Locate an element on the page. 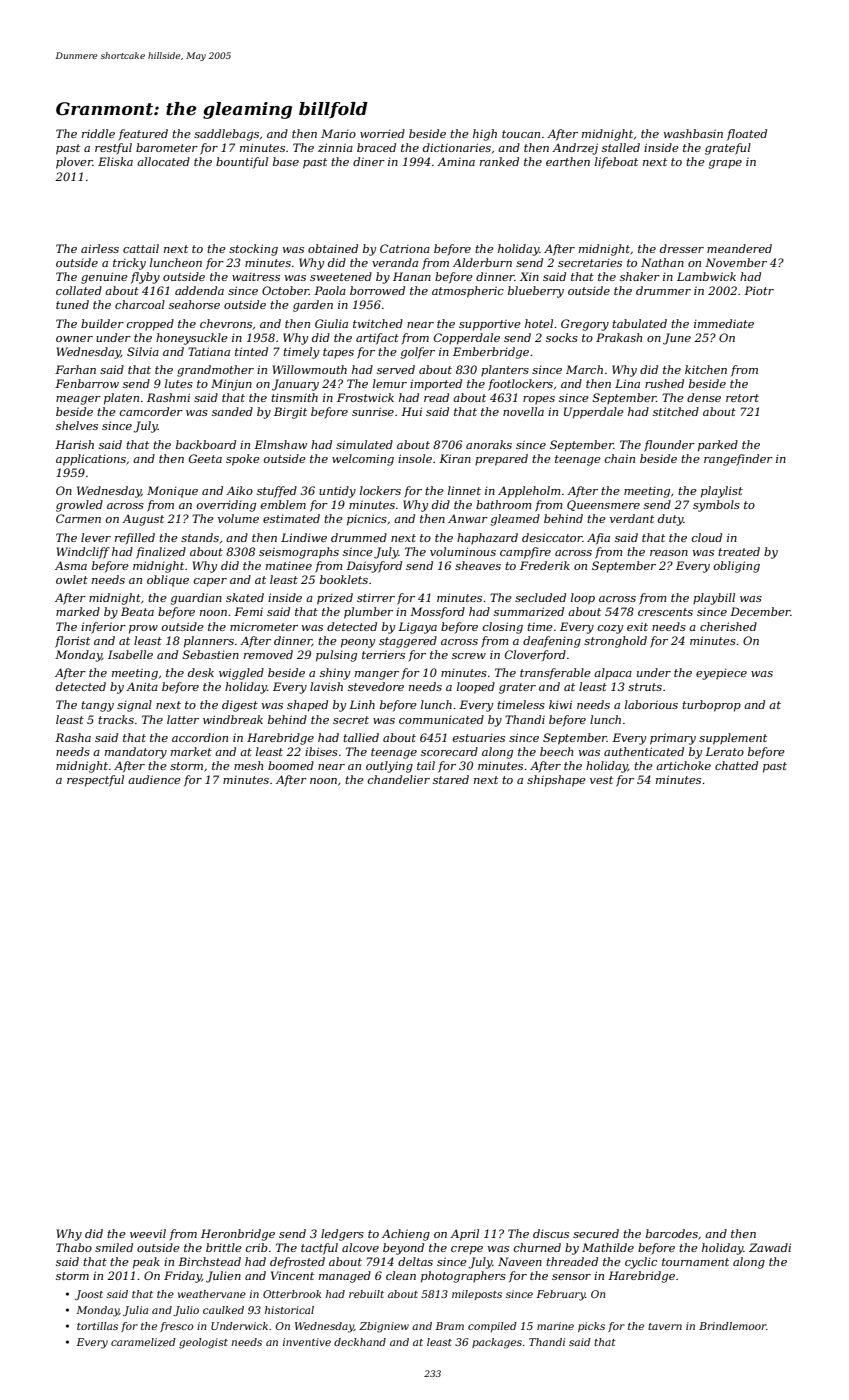 The height and width of the document is (1400, 849). worried is located at coordinates (382, 133).
